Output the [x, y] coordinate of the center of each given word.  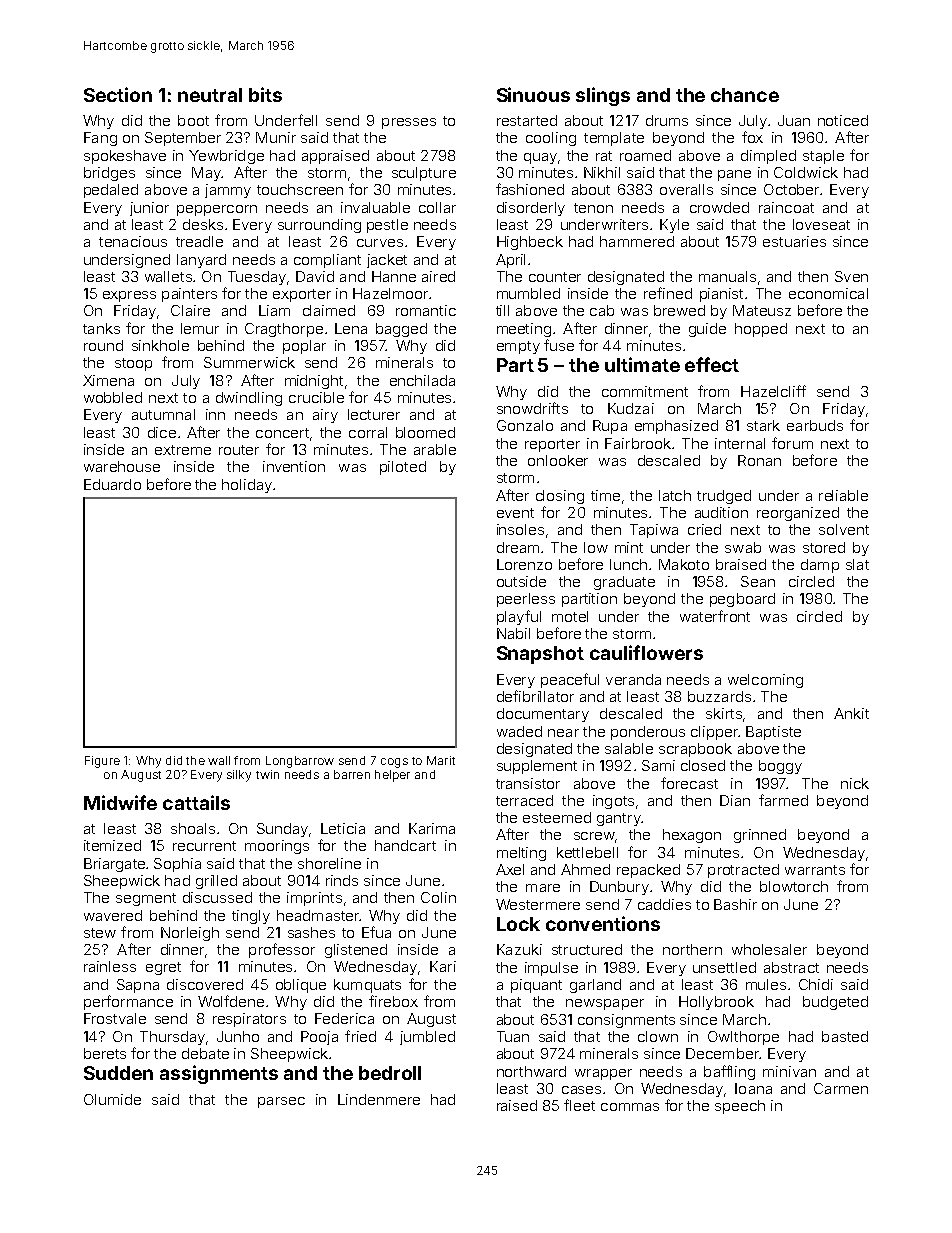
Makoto [684, 564]
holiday [247, 486]
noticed [843, 120]
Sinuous [533, 94]
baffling [729, 1072]
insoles [520, 529]
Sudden [118, 1073]
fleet [579, 1105]
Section [118, 94]
